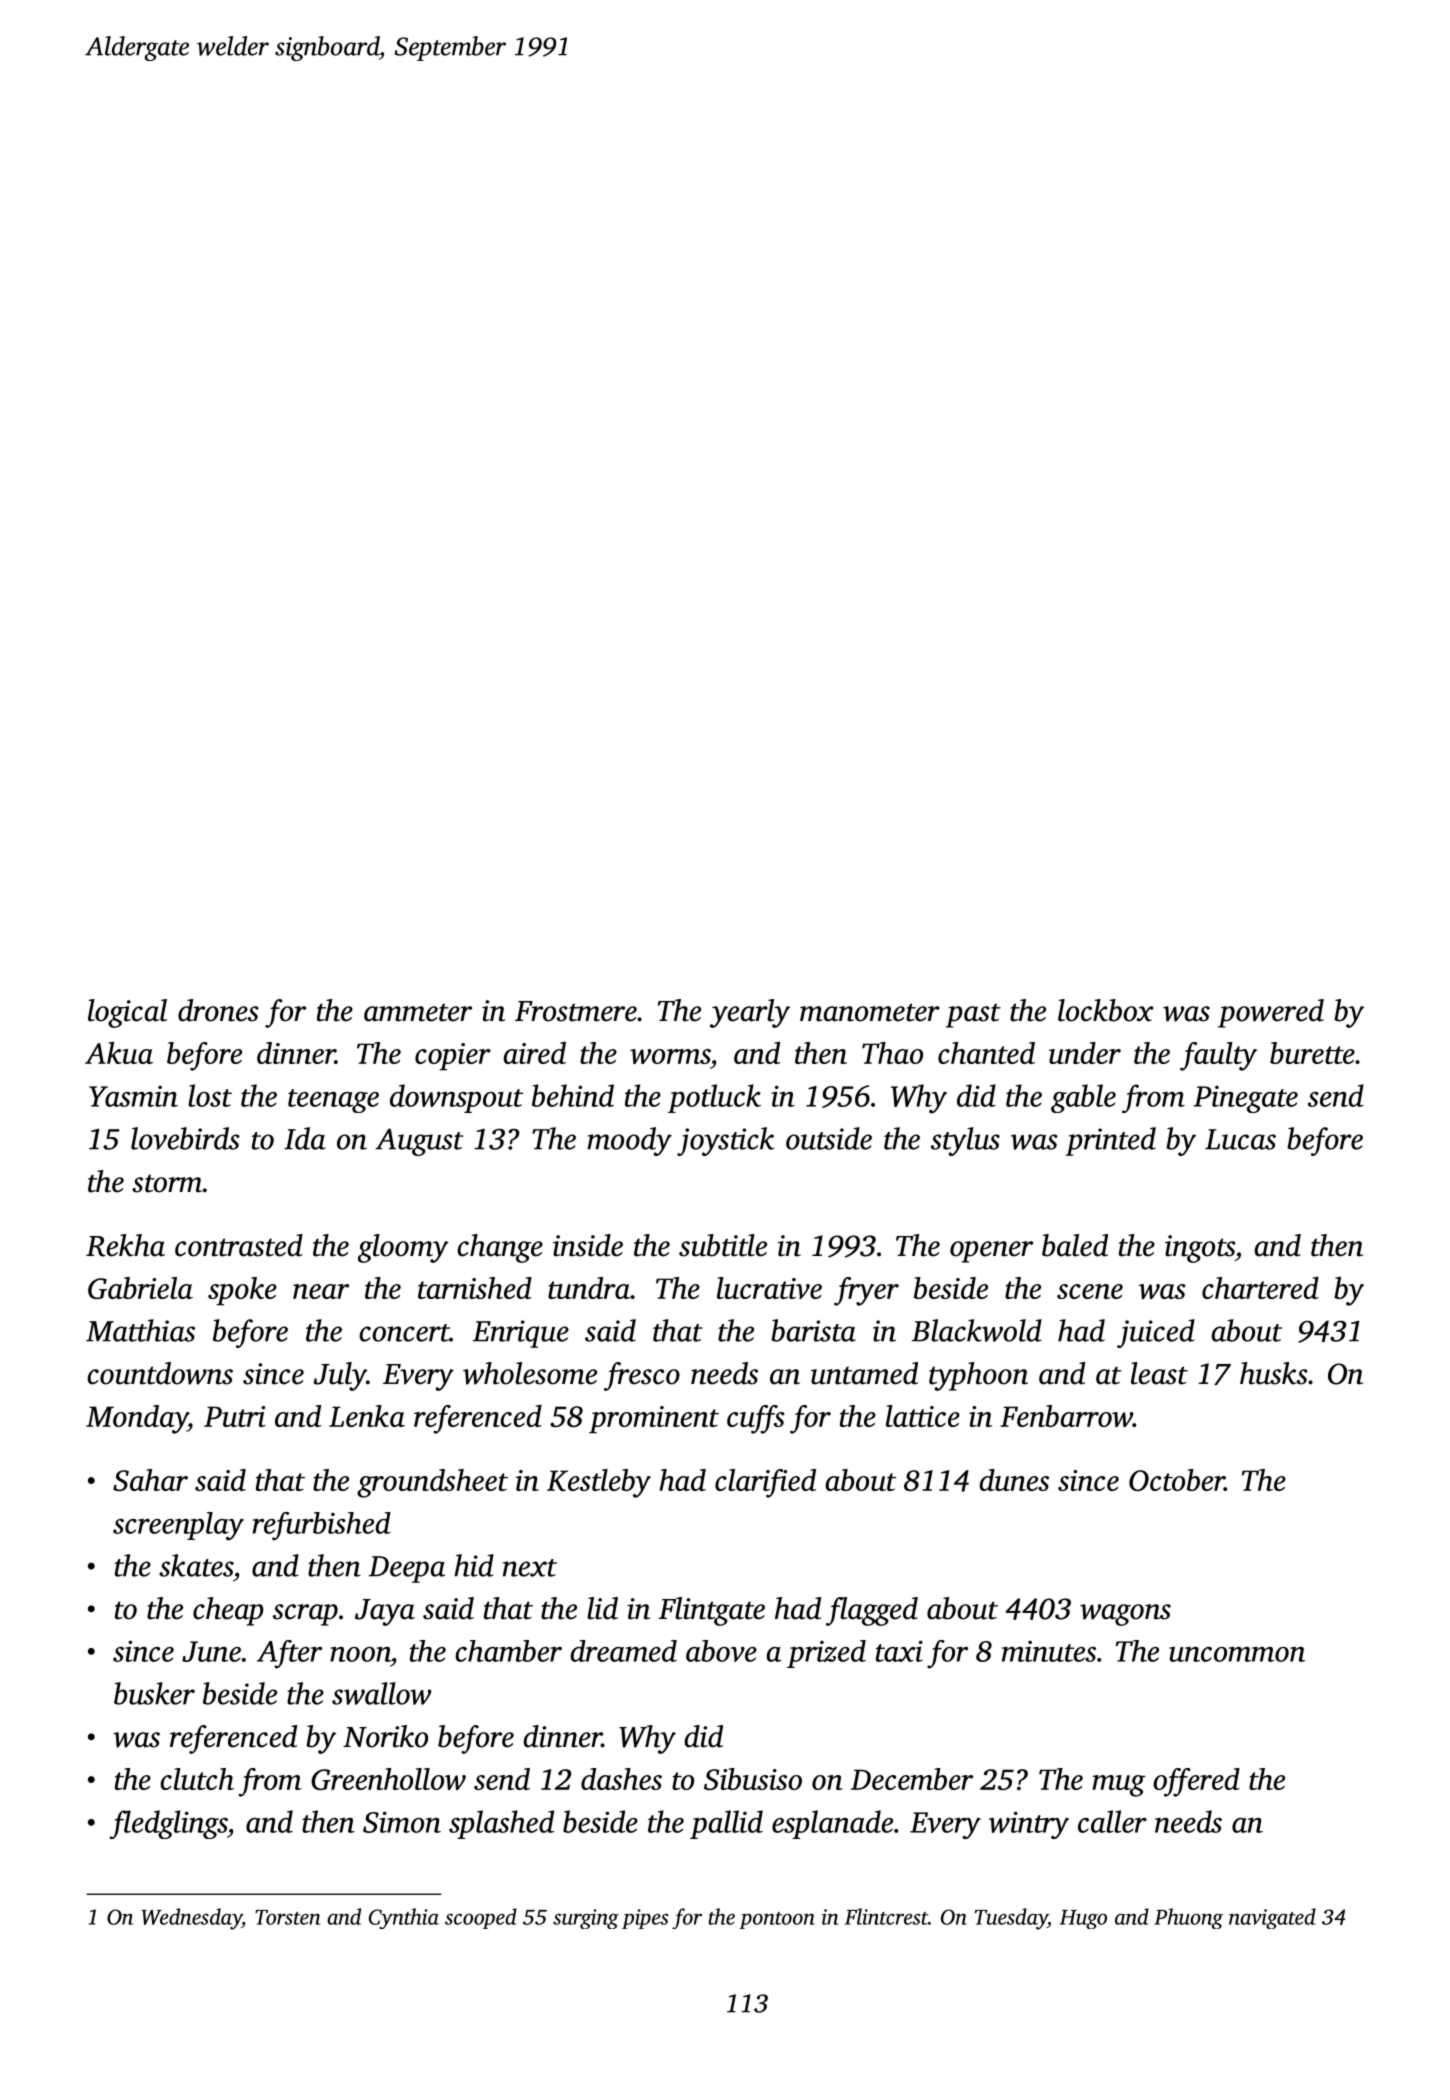  I want to click on gloomy, so click(403, 1248).
